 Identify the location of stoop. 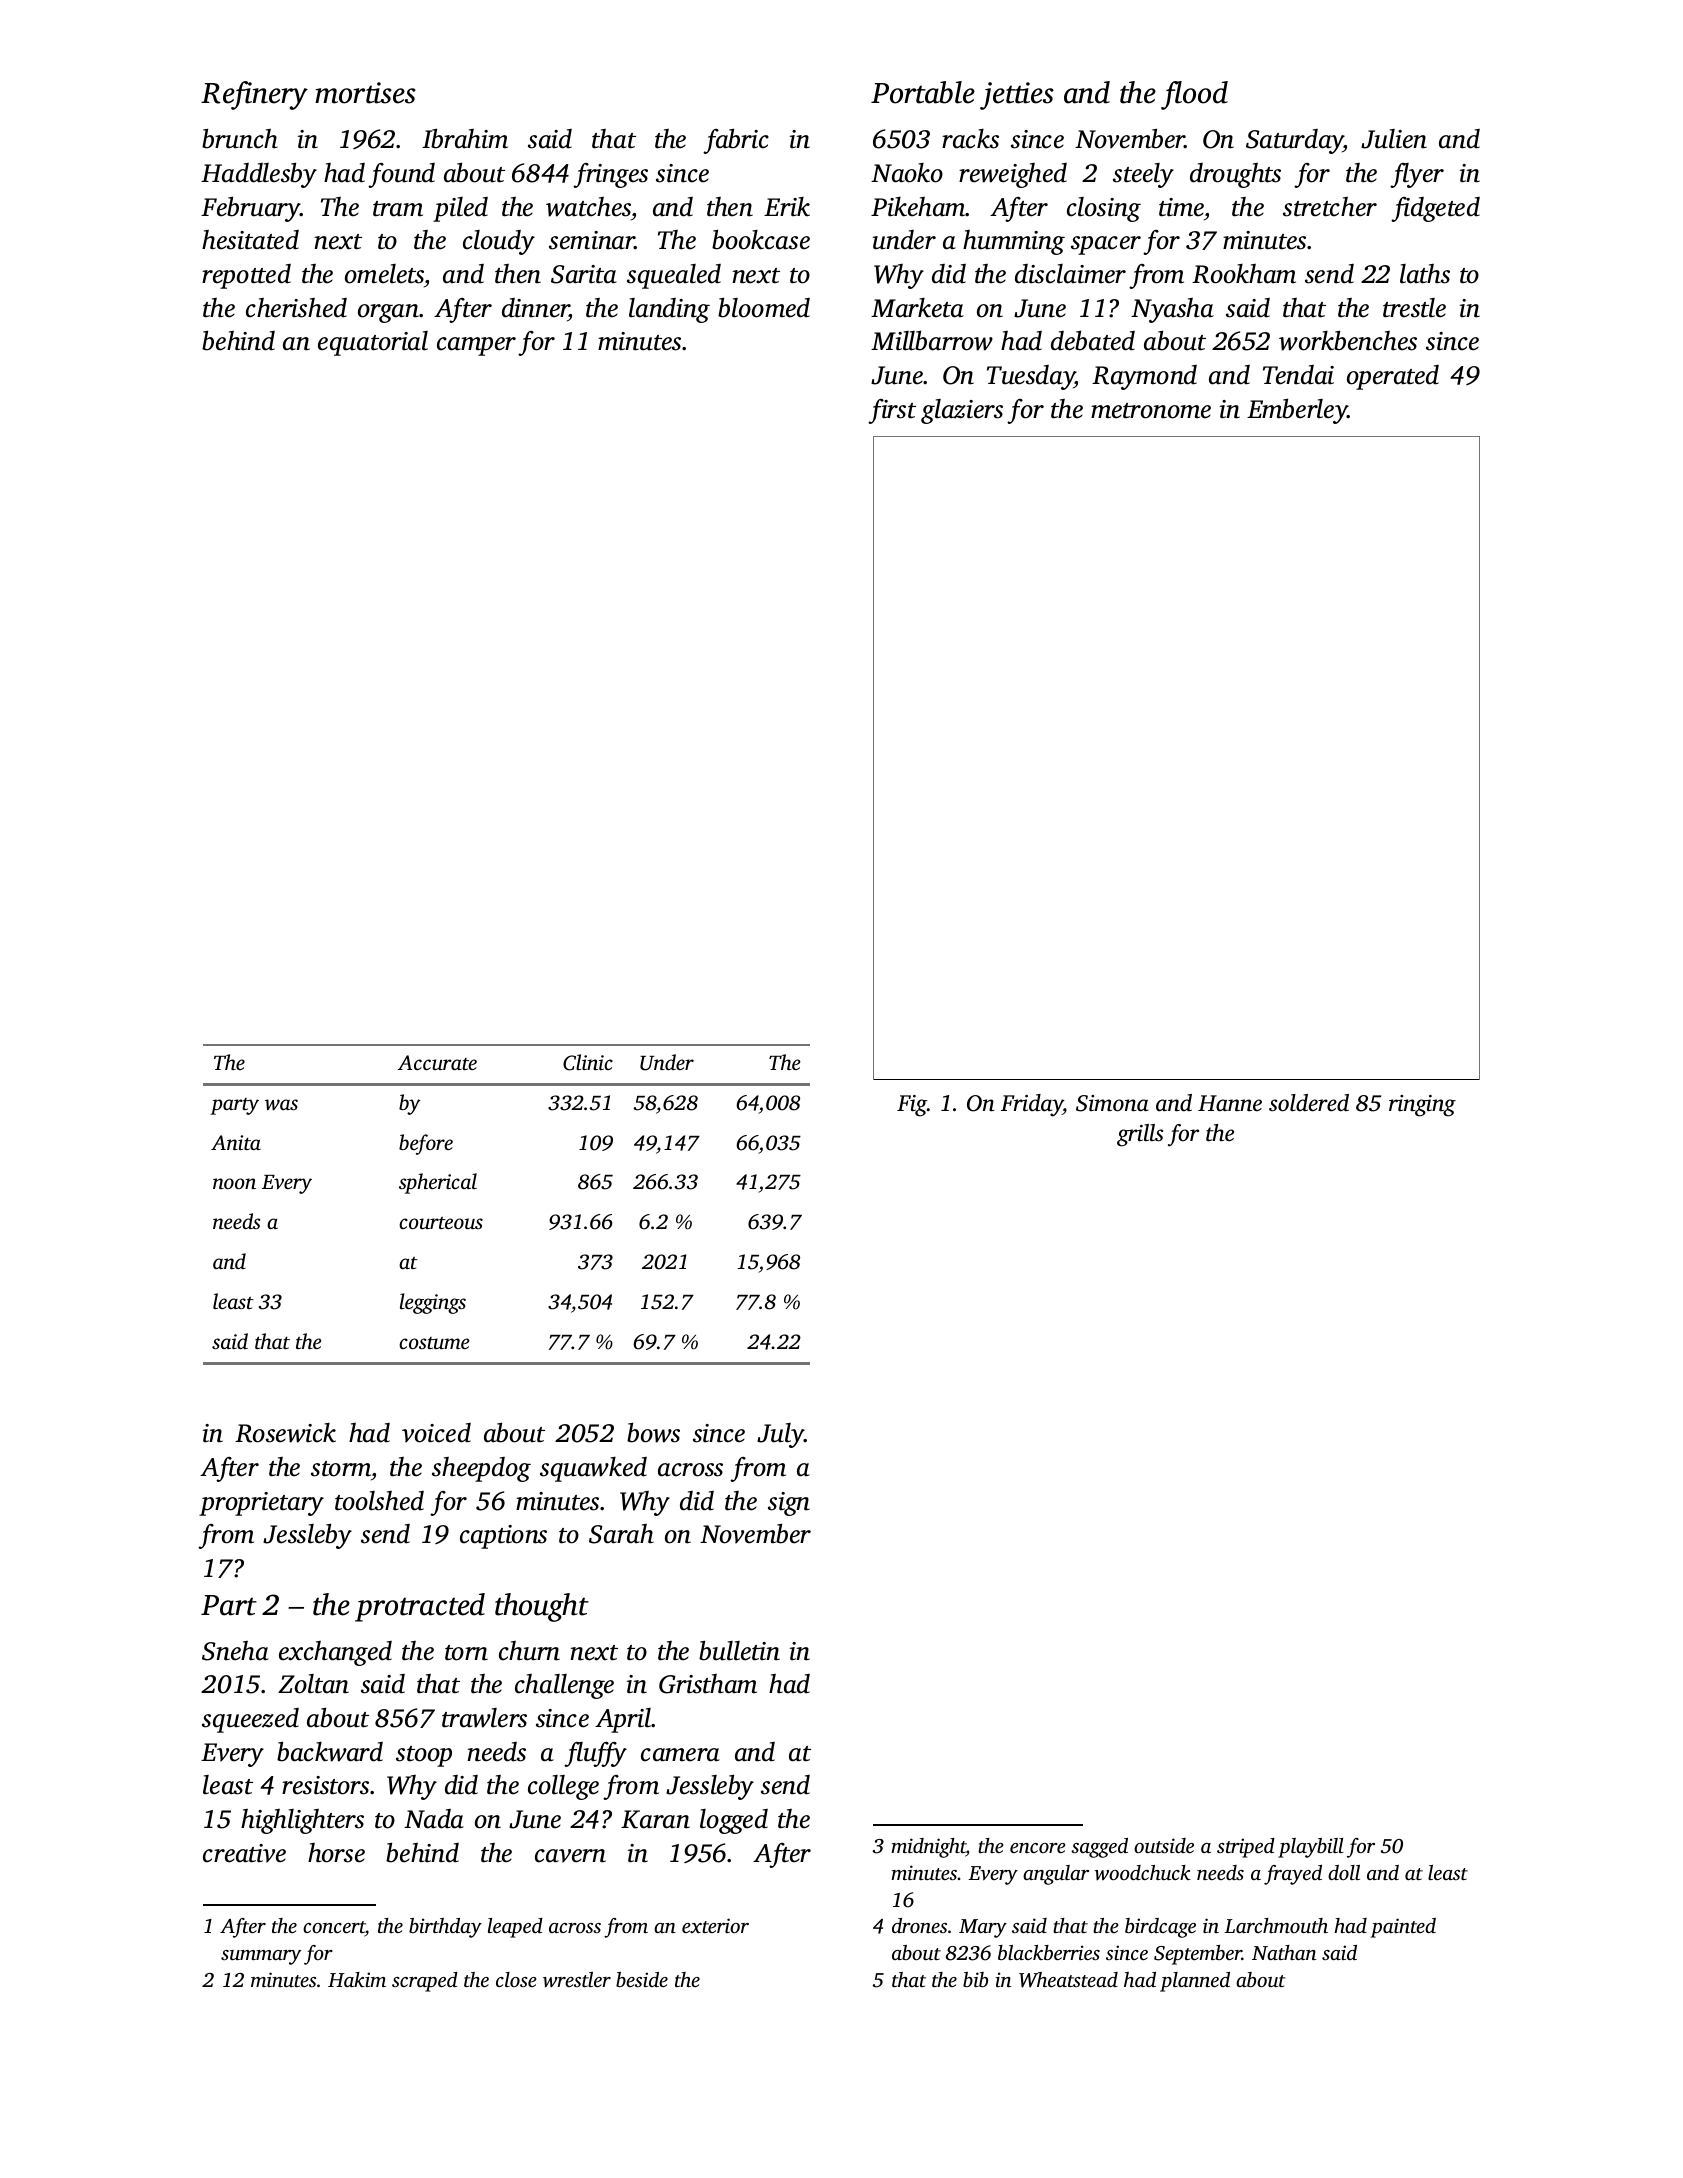
(424, 1756).
